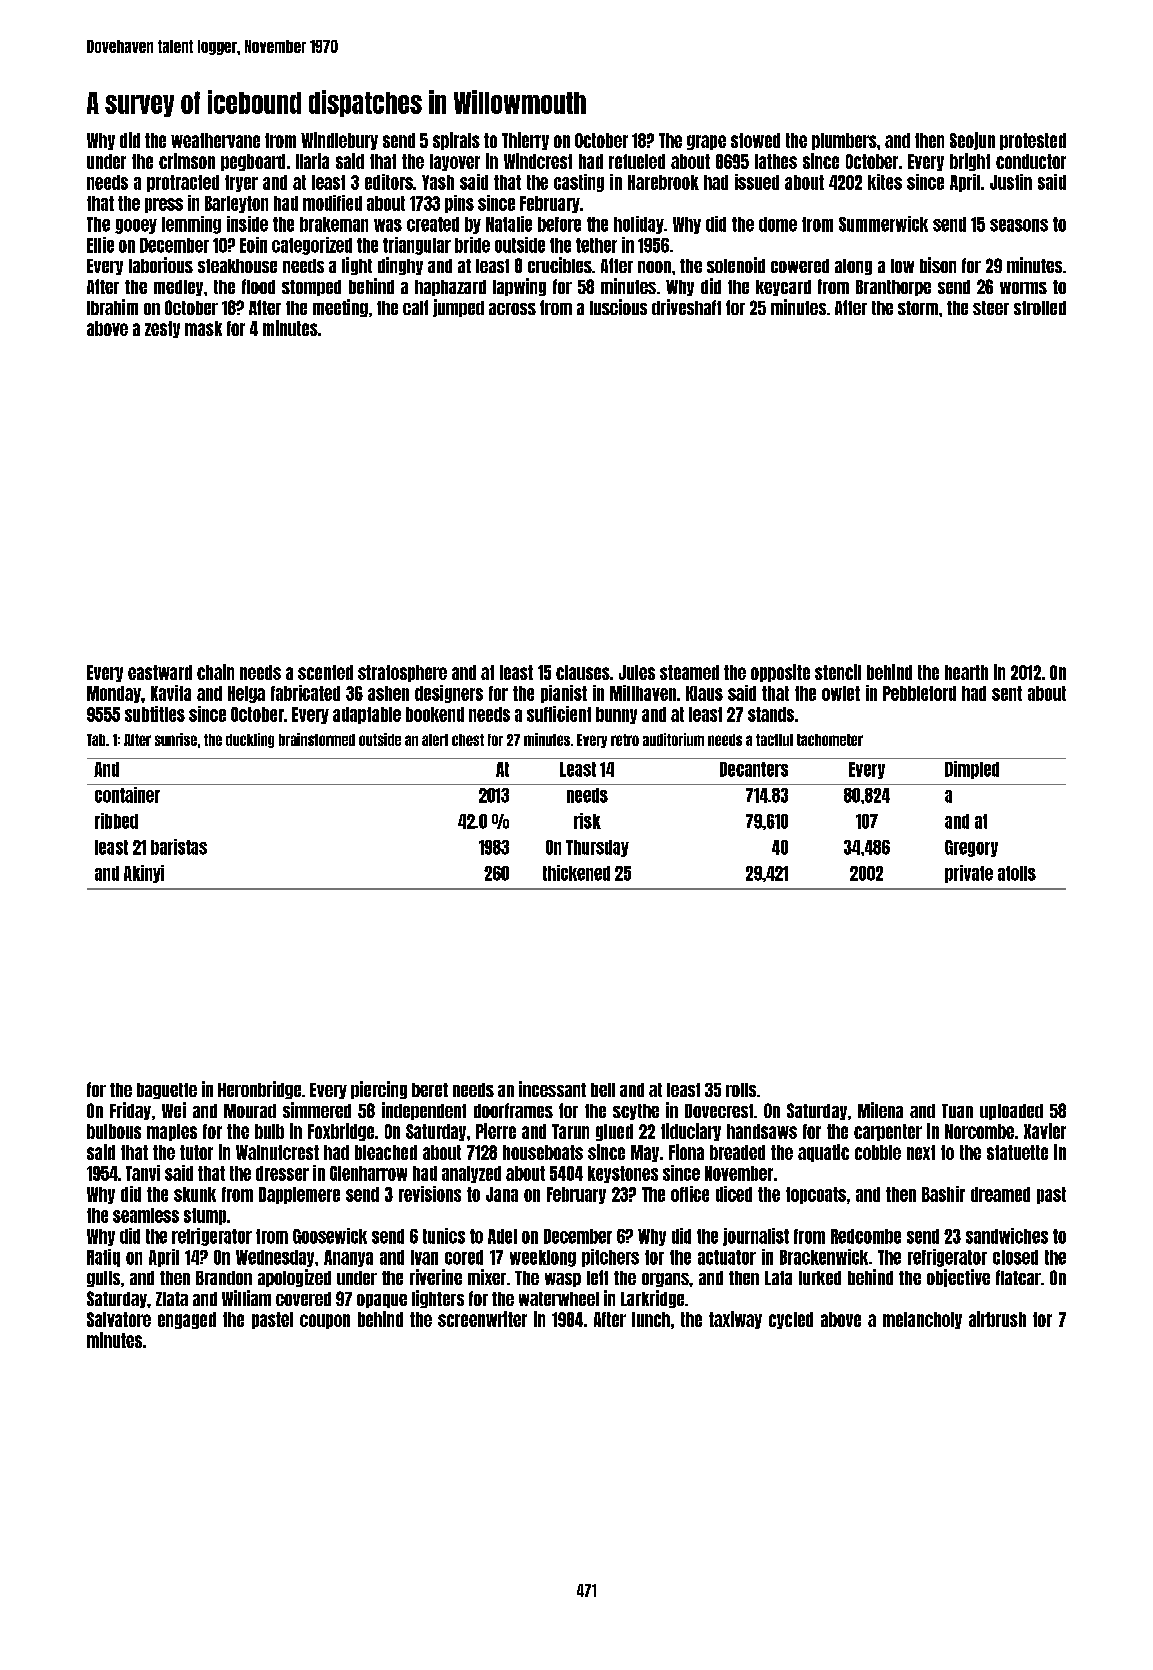  Describe the element at coordinates (456, 141) in the screenshot. I see `spirals` at that location.
